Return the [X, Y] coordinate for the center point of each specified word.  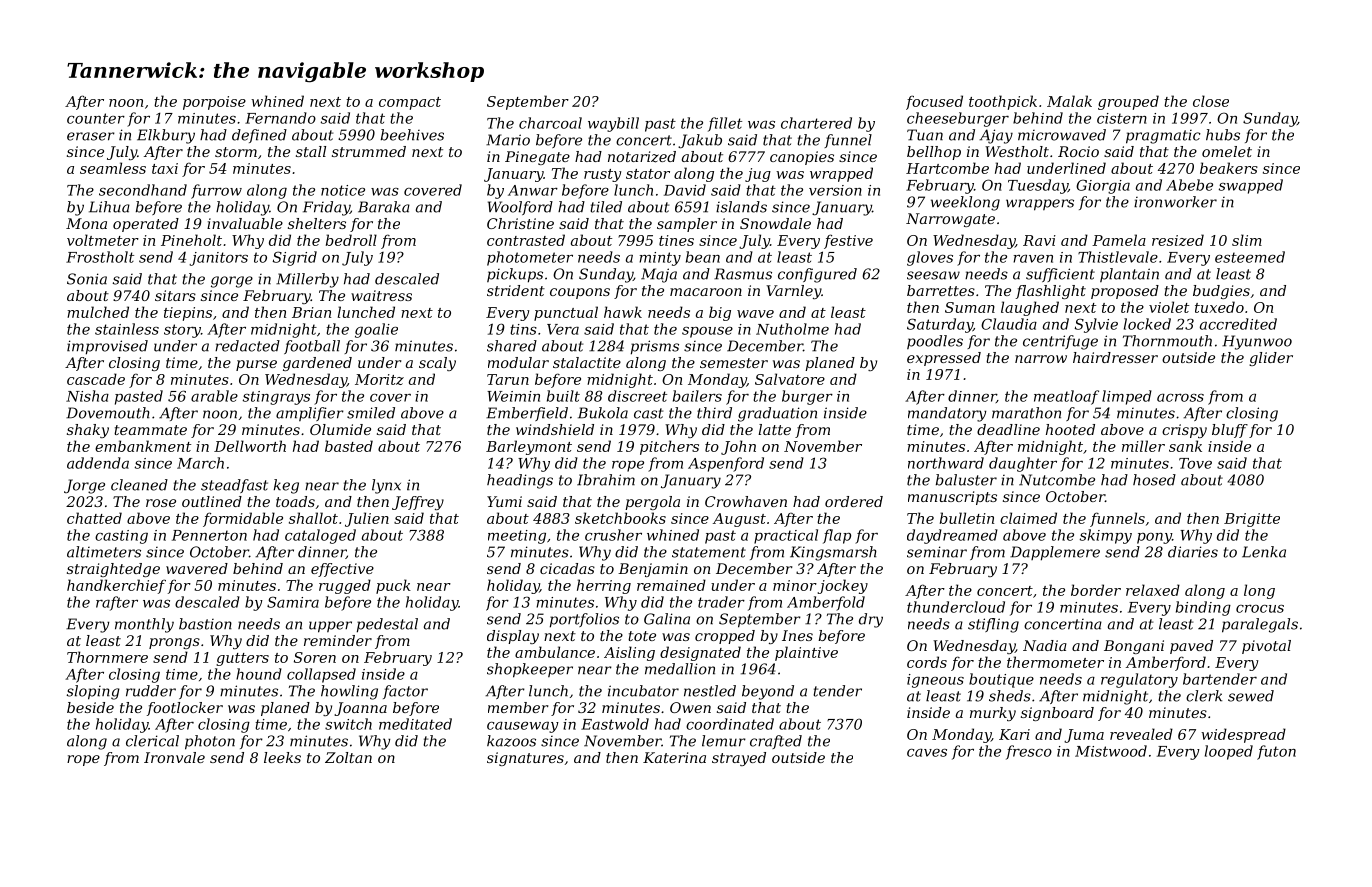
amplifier [310, 414]
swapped [1251, 186]
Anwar [533, 190]
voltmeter [103, 240]
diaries [1193, 552]
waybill [613, 124]
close [1211, 101]
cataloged [320, 536]
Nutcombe [1057, 480]
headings [520, 481]
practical [786, 536]
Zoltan [348, 757]
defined [259, 136]
